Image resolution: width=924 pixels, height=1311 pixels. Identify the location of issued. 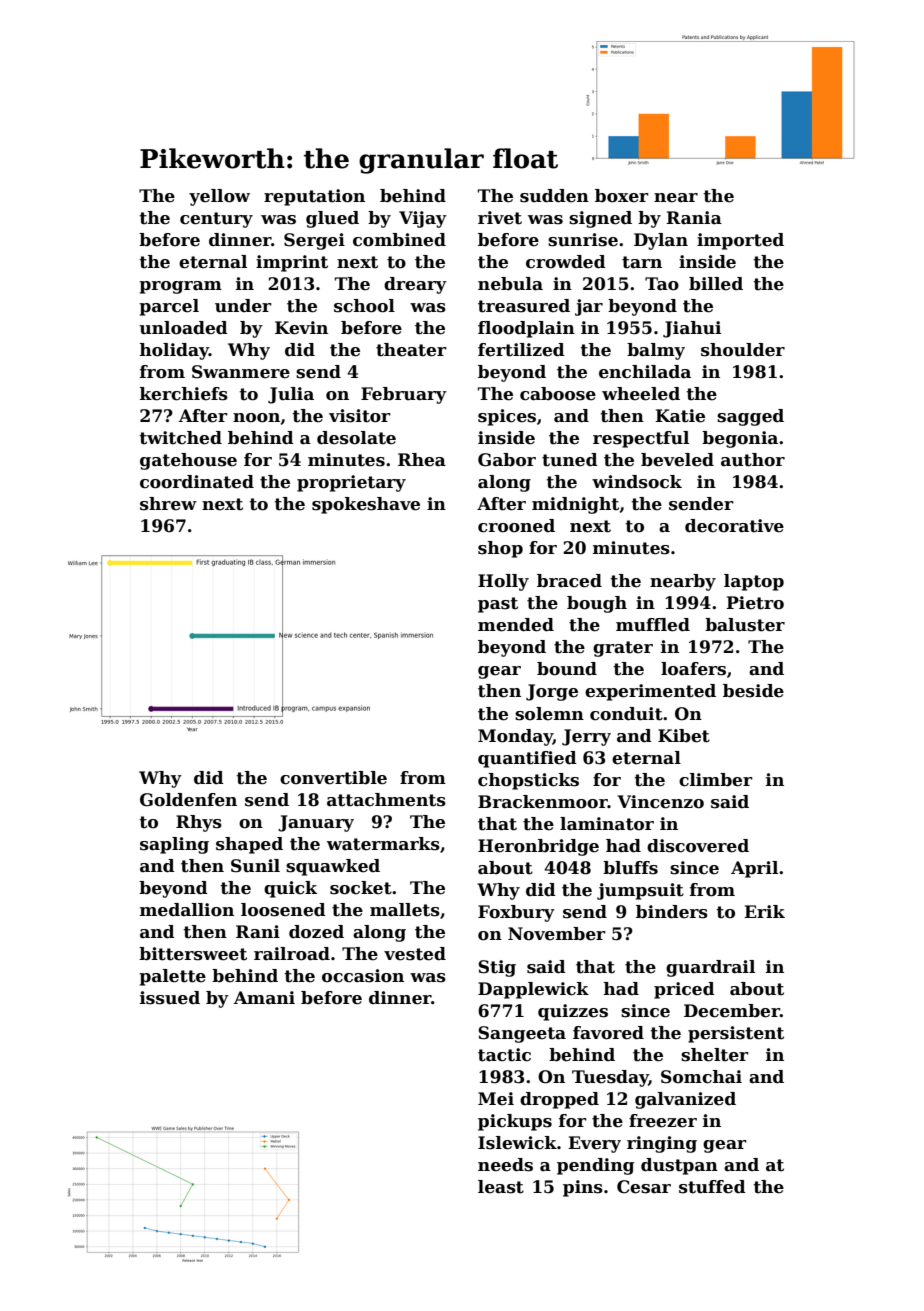
(170, 998).
